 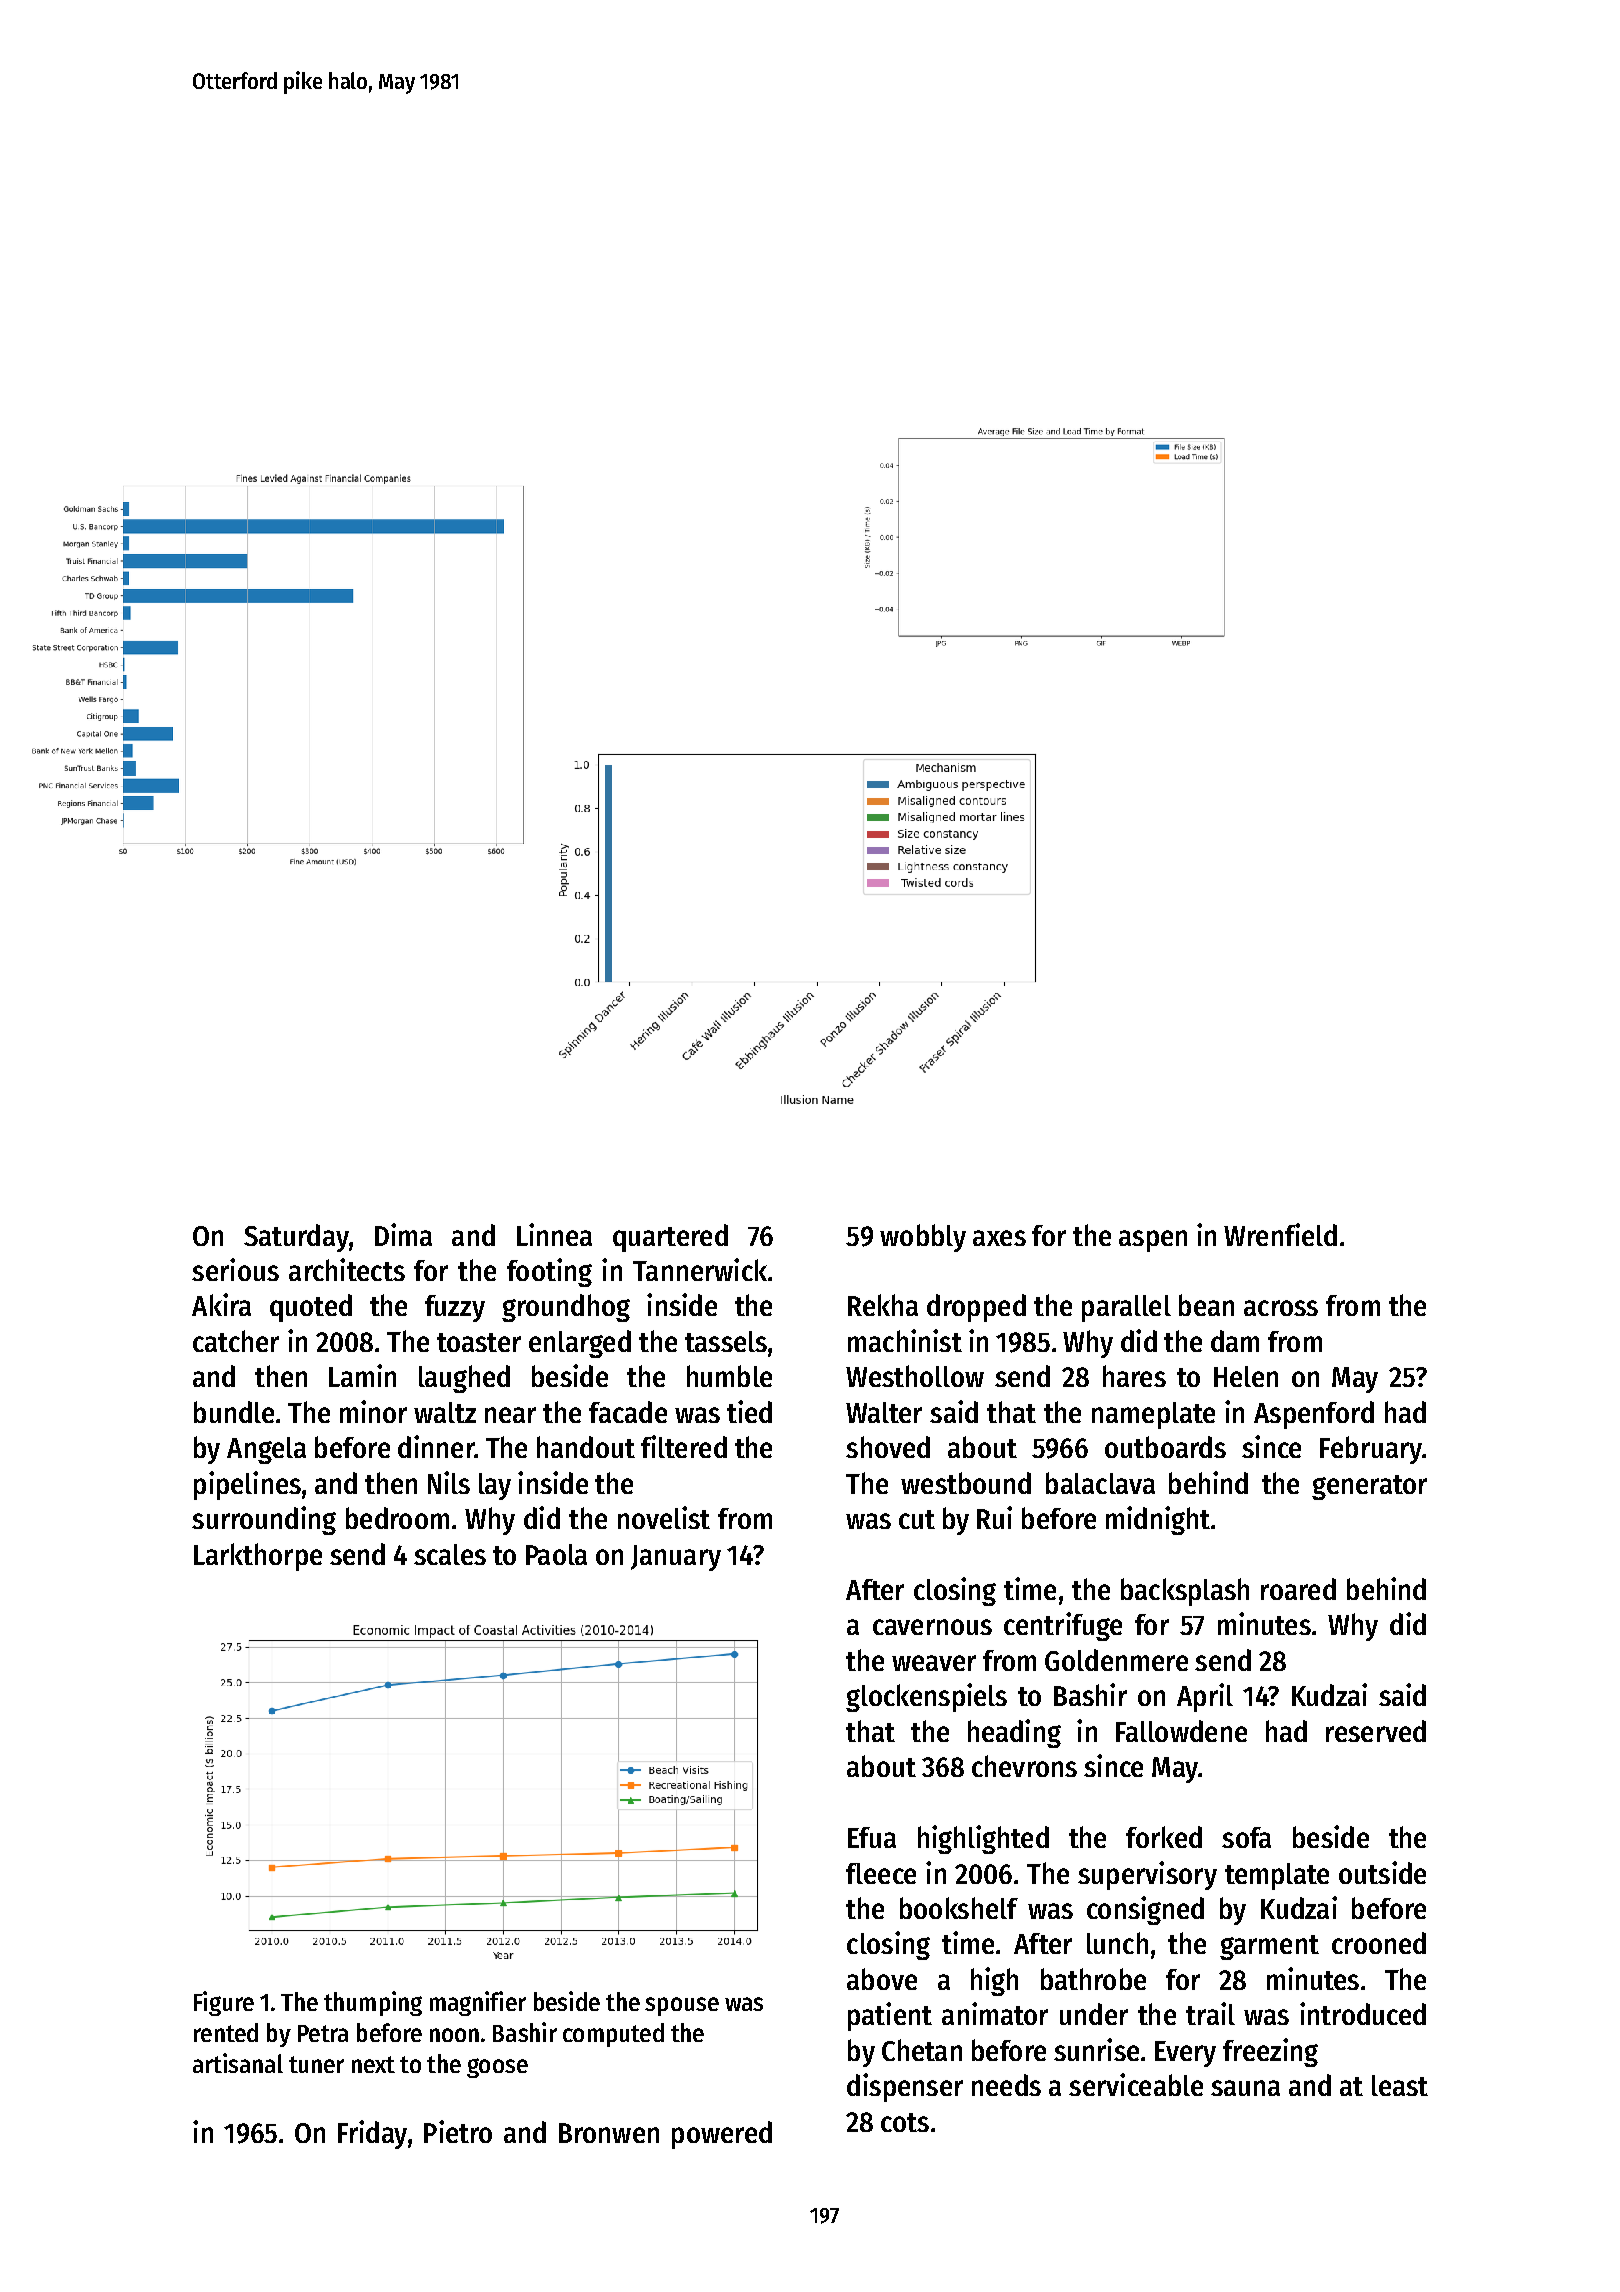 I want to click on Wrenfield, so click(x=1280, y=1234).
